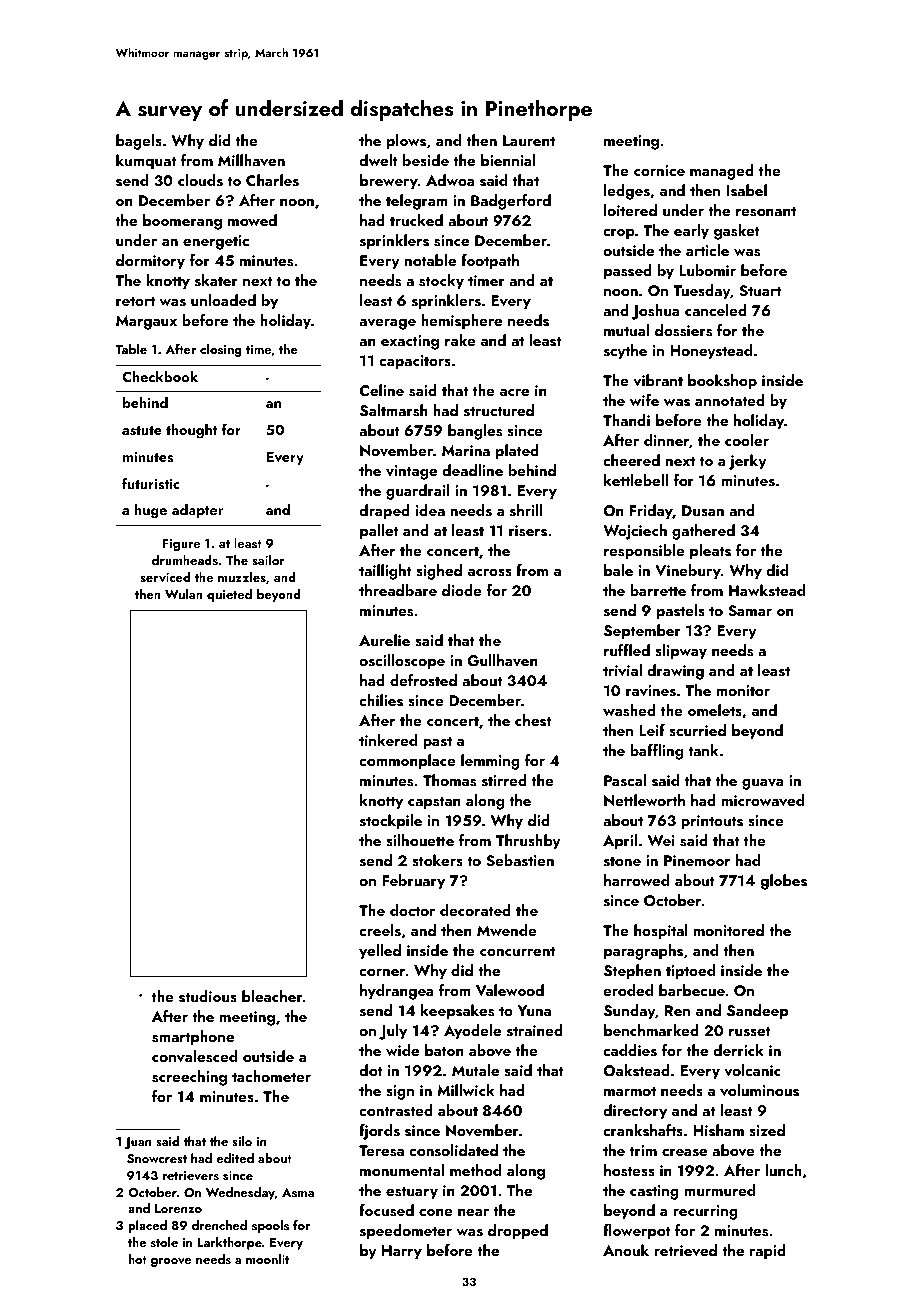 The height and width of the document is (1308, 924). I want to click on Pinemoor, so click(697, 860).
